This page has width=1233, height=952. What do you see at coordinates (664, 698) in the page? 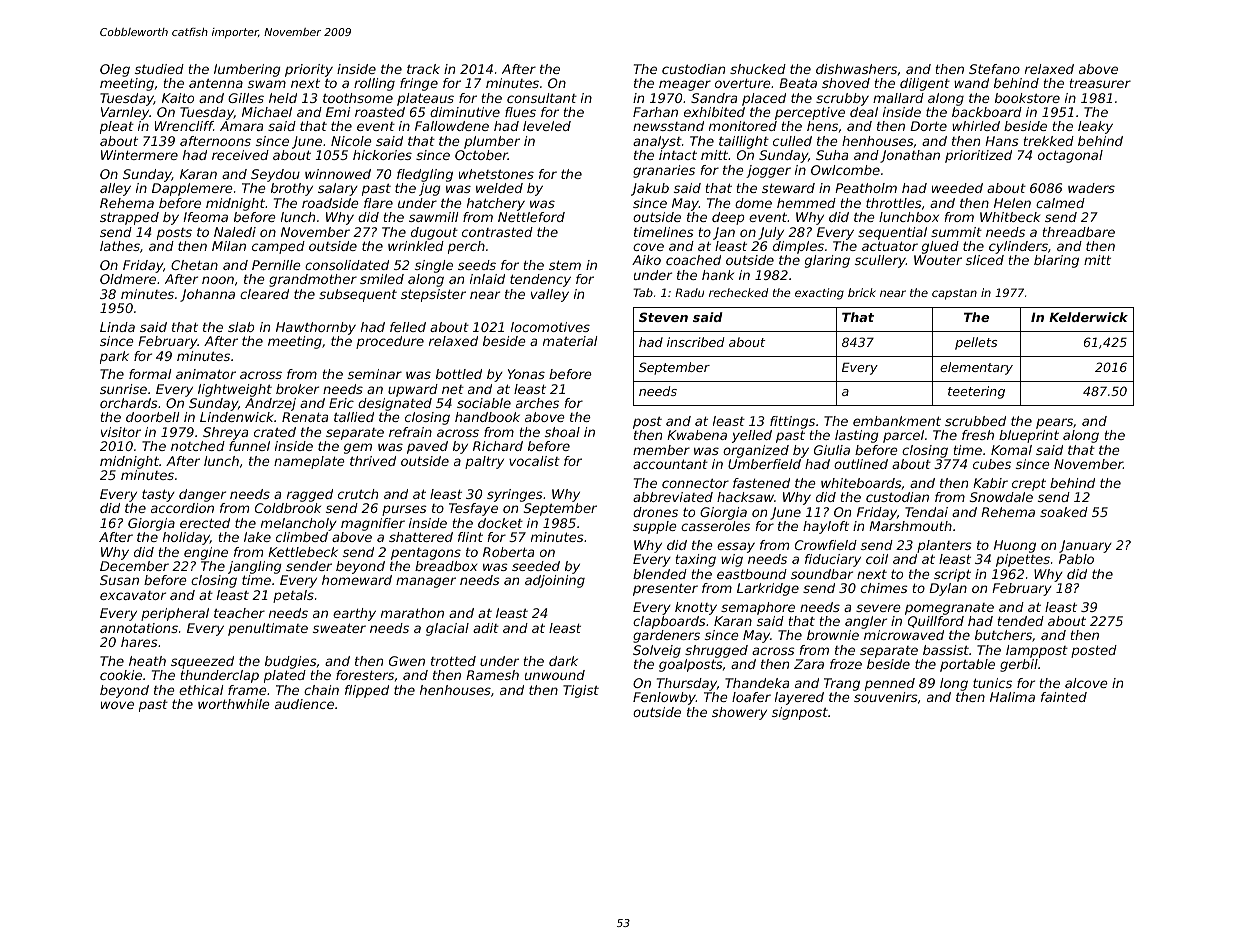
I see `Fenlowby` at bounding box center [664, 698].
